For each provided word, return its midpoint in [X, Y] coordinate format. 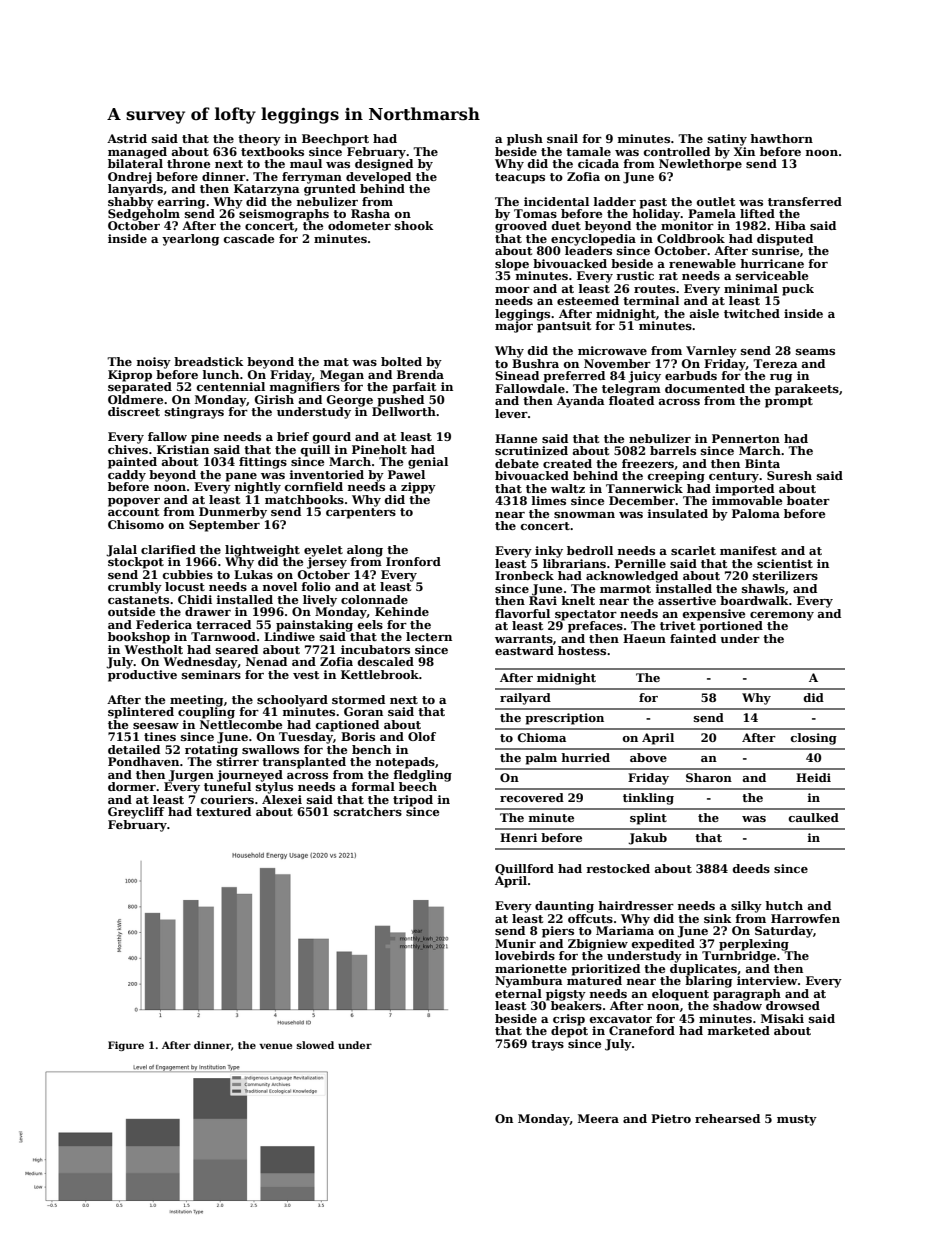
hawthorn [781, 138]
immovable [747, 500]
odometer [359, 225]
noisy [154, 363]
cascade [249, 238]
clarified [168, 549]
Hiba [790, 225]
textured [223, 811]
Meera [598, 1118]
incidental [556, 201]
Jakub [647, 839]
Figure [126, 1046]
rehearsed [727, 1118]
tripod [413, 801]
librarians [574, 563]
